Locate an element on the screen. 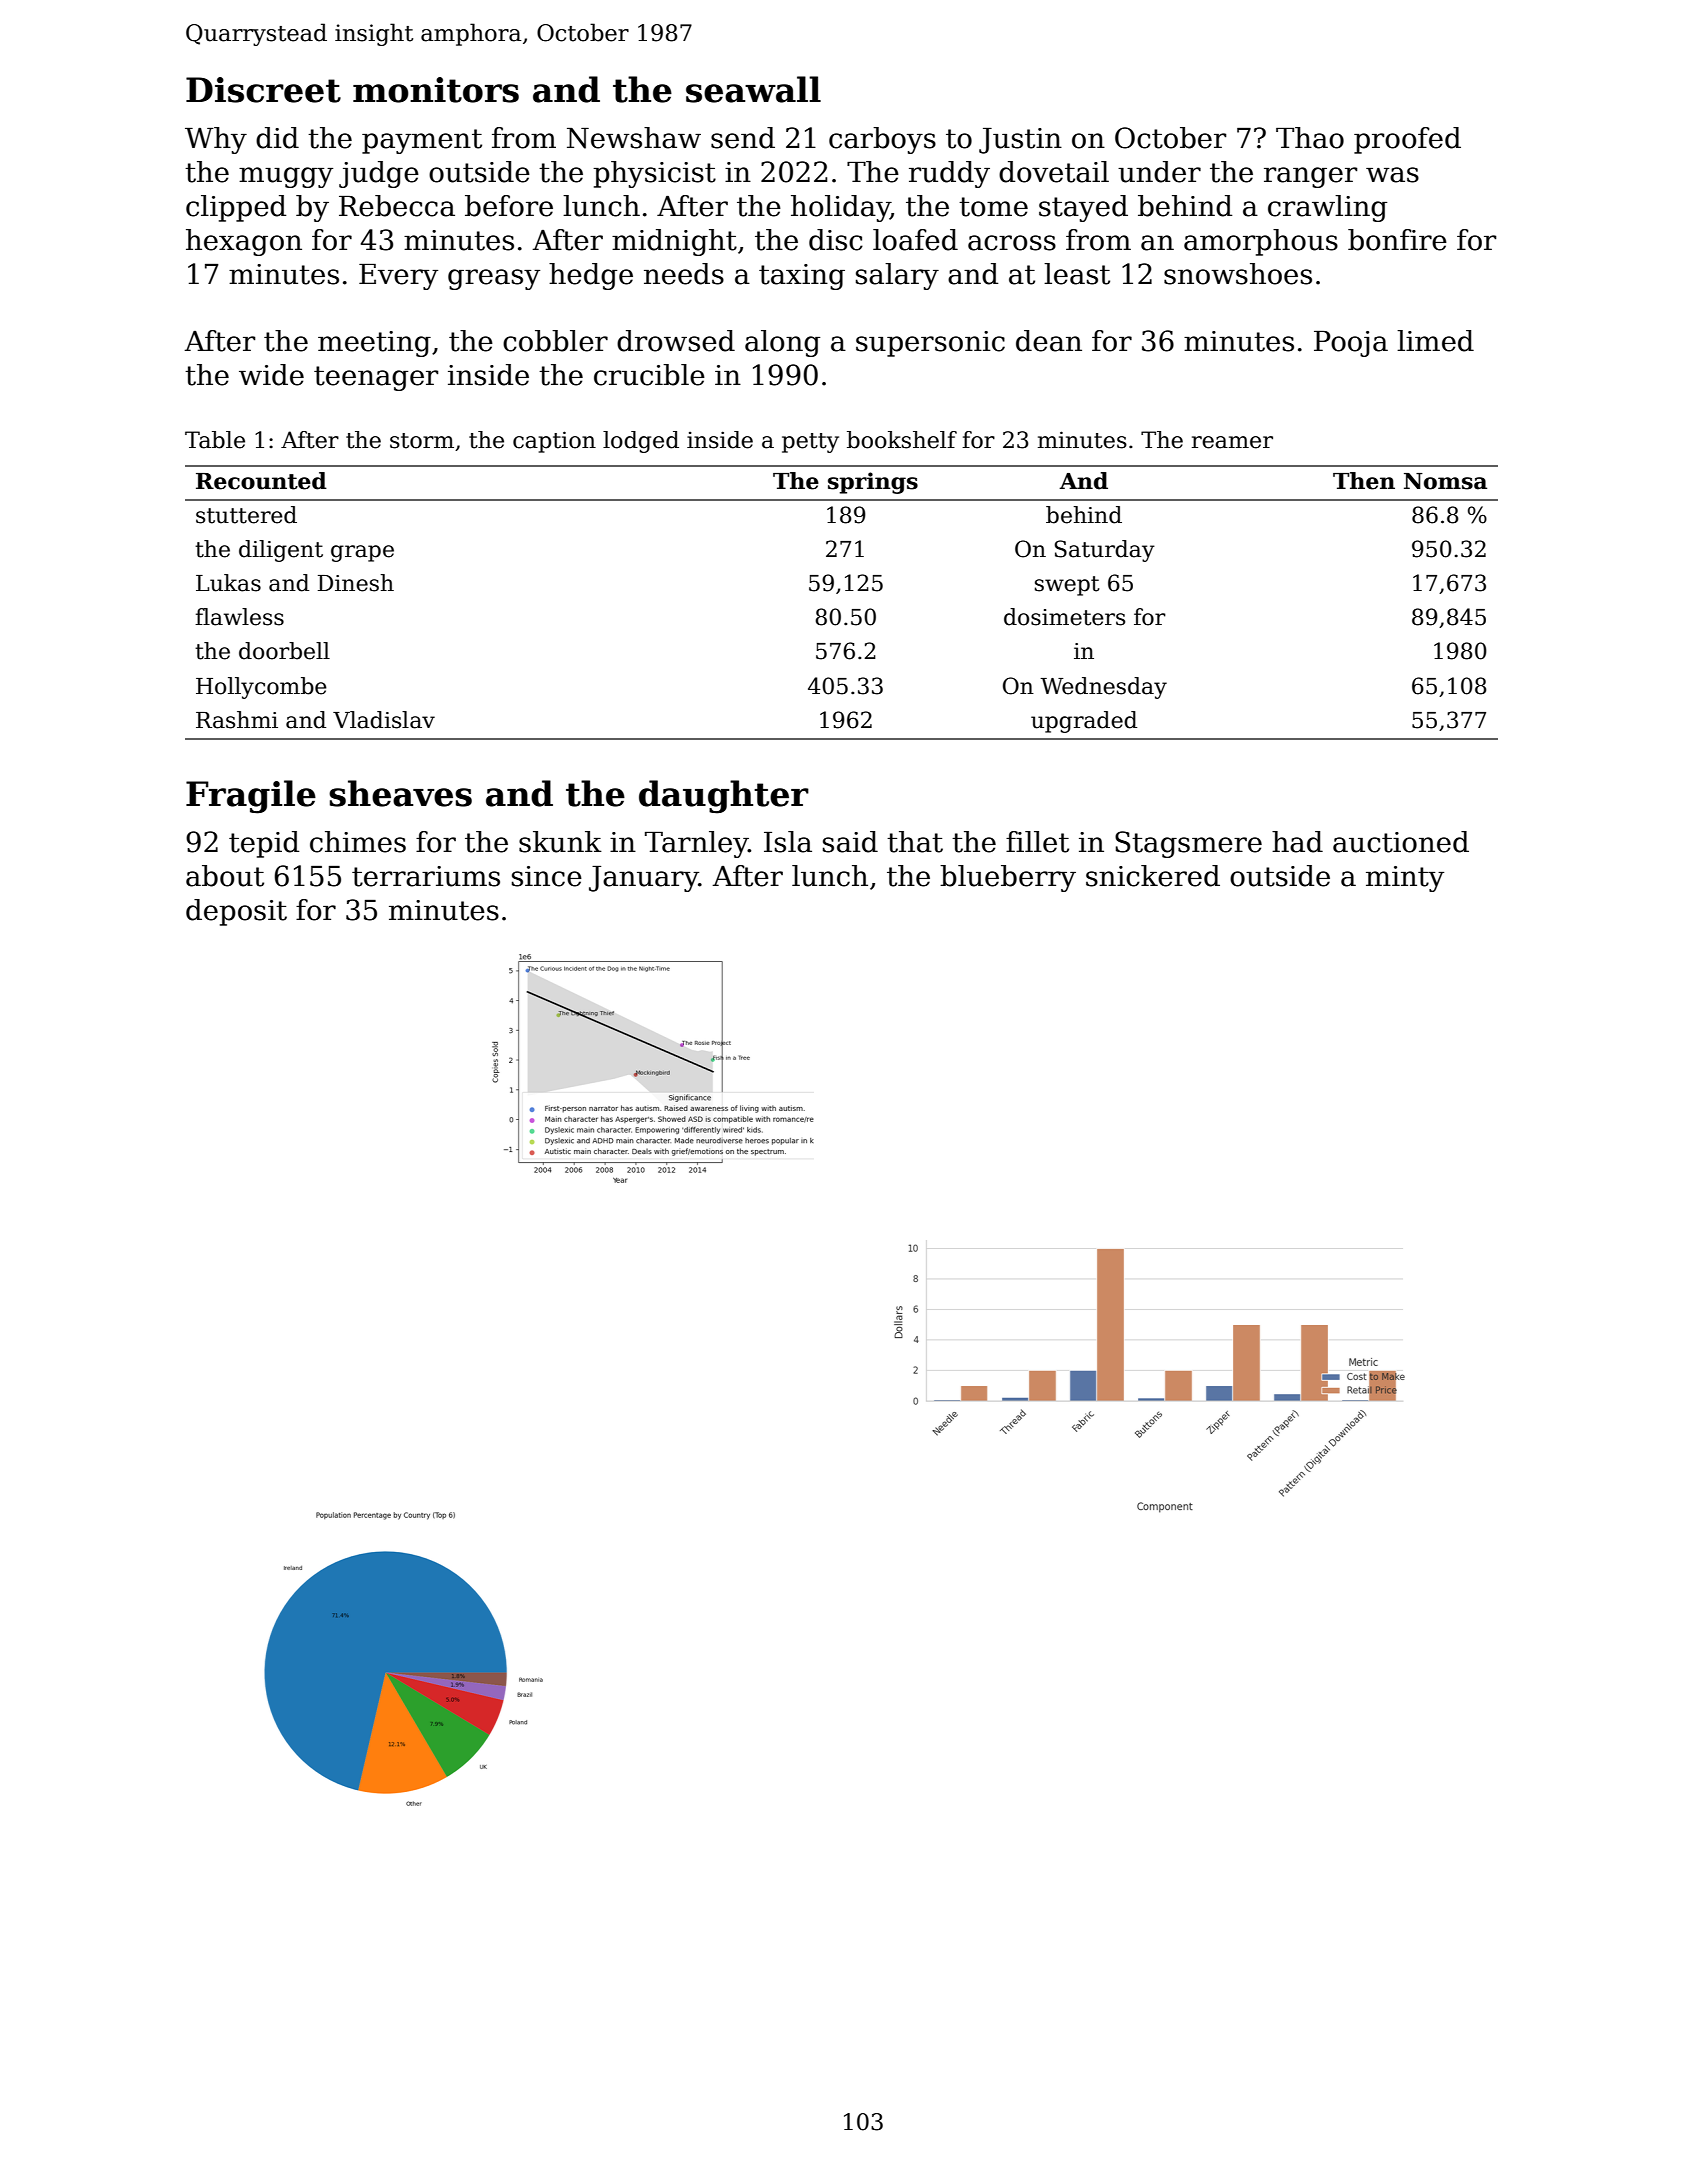 This screenshot has height=2178, width=1683. limed is located at coordinates (1435, 341).
